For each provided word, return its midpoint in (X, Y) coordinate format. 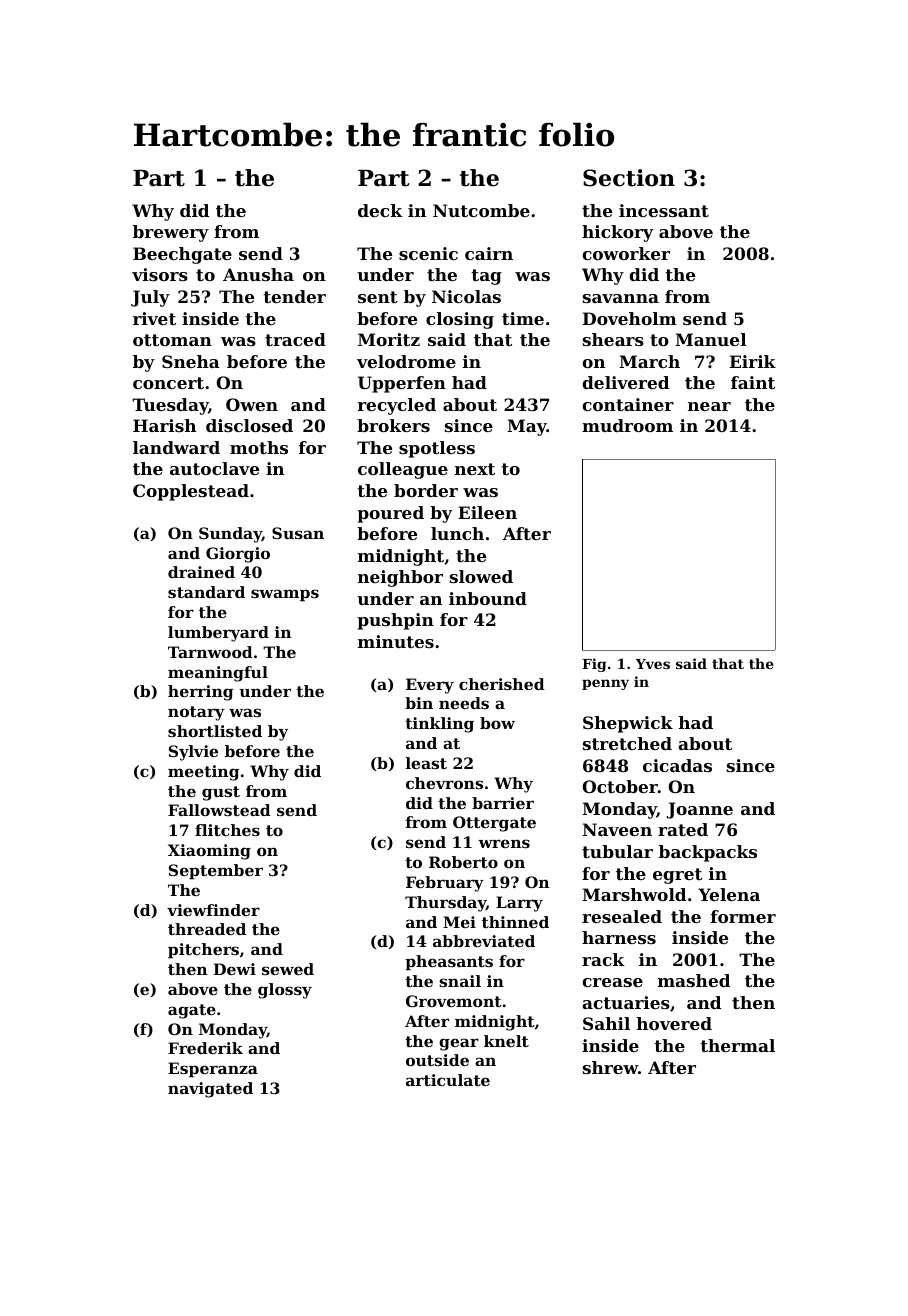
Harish (164, 425)
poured (390, 514)
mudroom (627, 425)
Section (629, 178)
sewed (288, 969)
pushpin (395, 621)
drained (201, 572)
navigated (210, 1090)
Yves (652, 664)
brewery (171, 233)
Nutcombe (481, 210)
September (216, 872)
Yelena (729, 894)
